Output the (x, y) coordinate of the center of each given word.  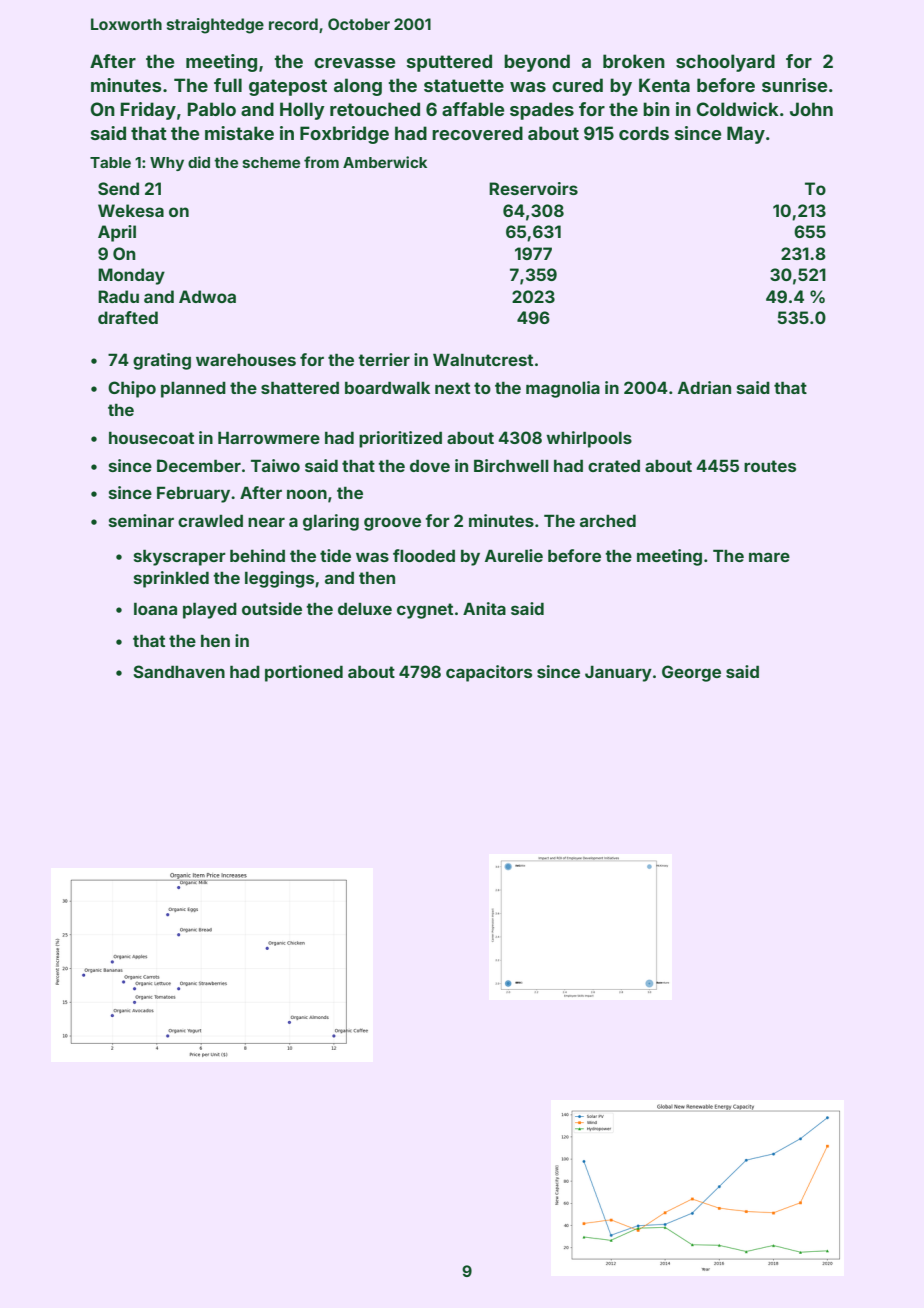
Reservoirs (533, 188)
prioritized (400, 439)
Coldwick (738, 109)
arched (608, 521)
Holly (302, 111)
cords (644, 133)
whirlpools (589, 439)
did (199, 162)
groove (392, 524)
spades (542, 111)
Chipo (132, 389)
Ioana (155, 609)
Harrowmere (269, 437)
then (377, 578)
